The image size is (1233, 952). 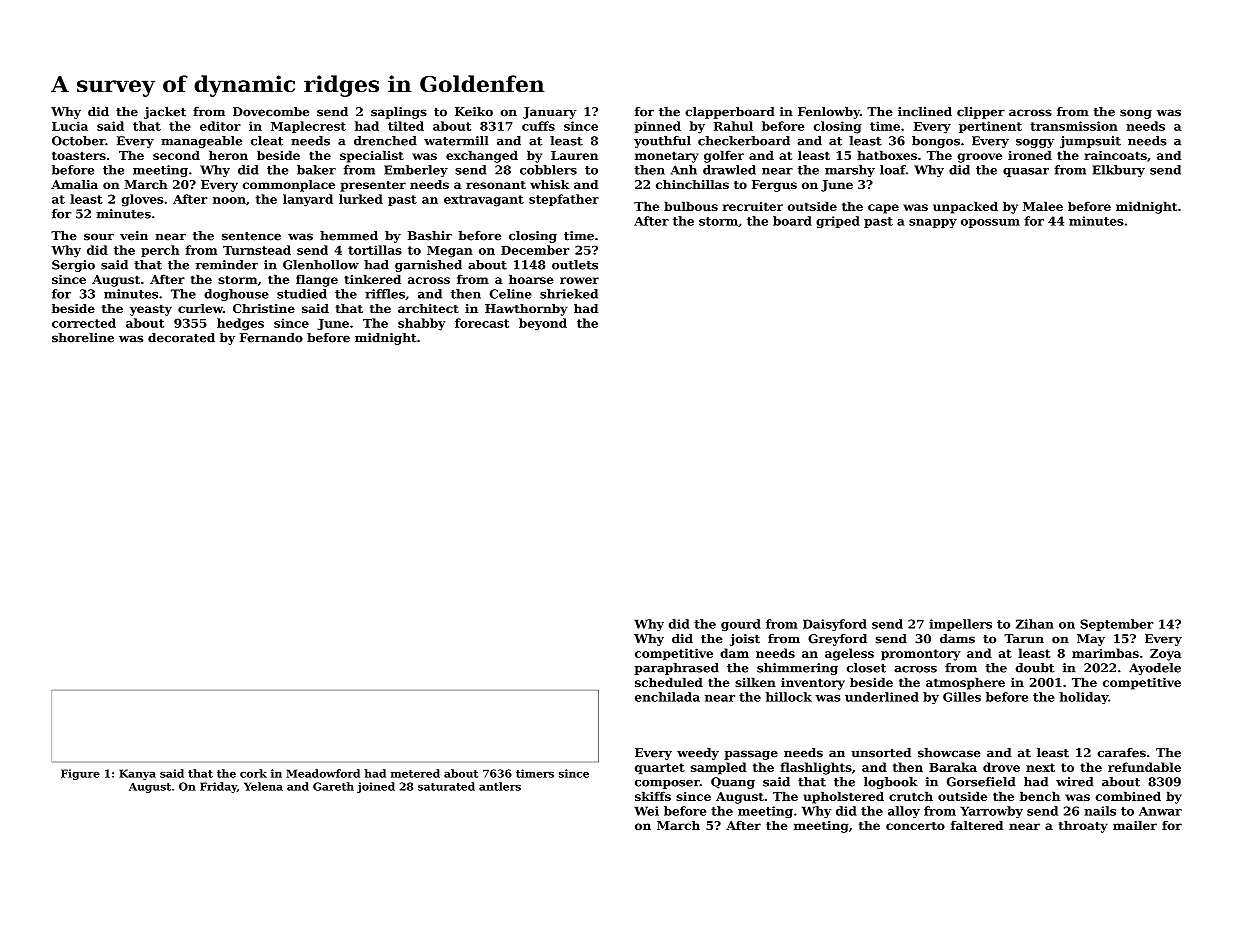 What do you see at coordinates (676, 669) in the screenshot?
I see `paraphrased` at bounding box center [676, 669].
